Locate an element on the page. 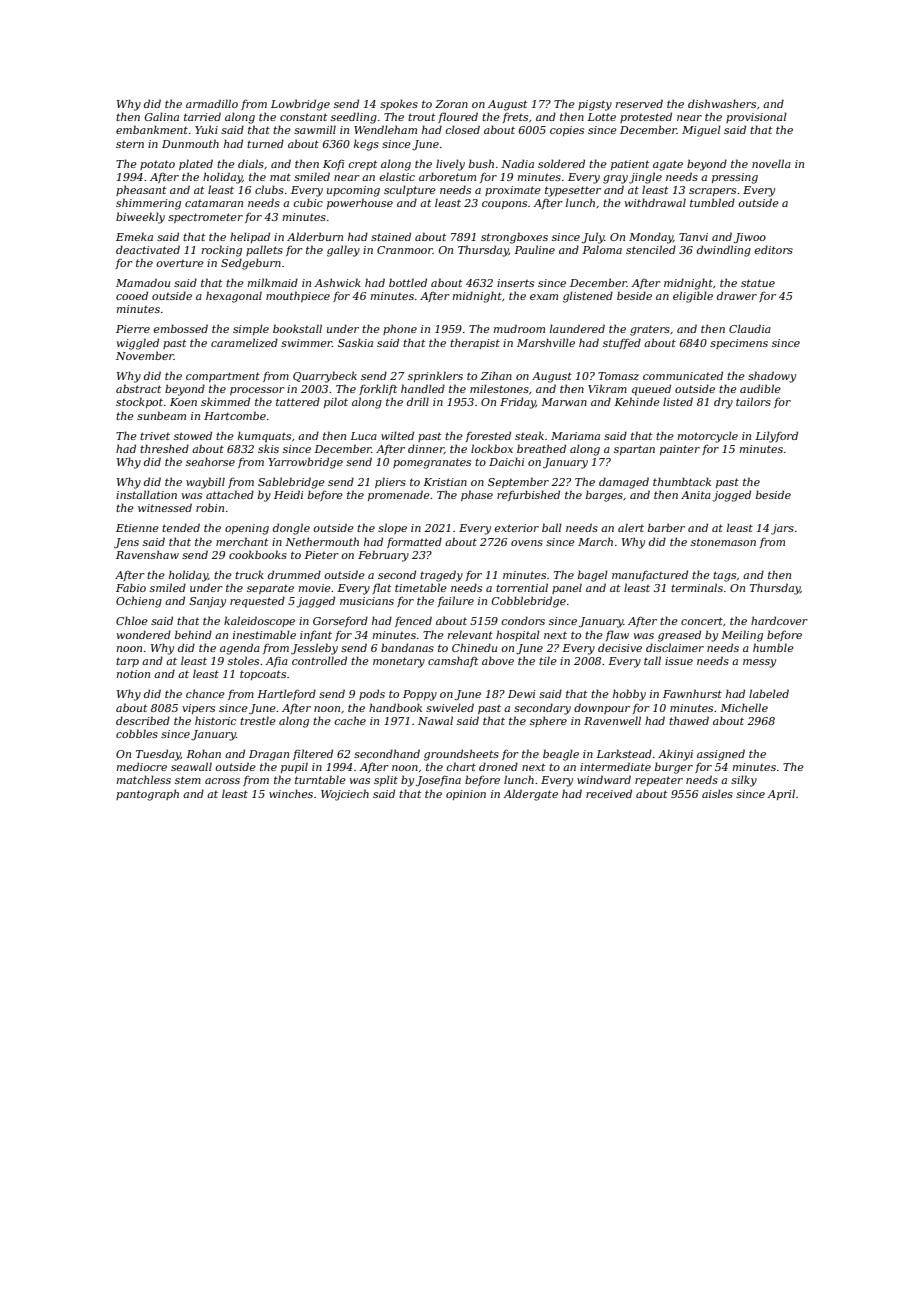  painter is located at coordinates (680, 450).
